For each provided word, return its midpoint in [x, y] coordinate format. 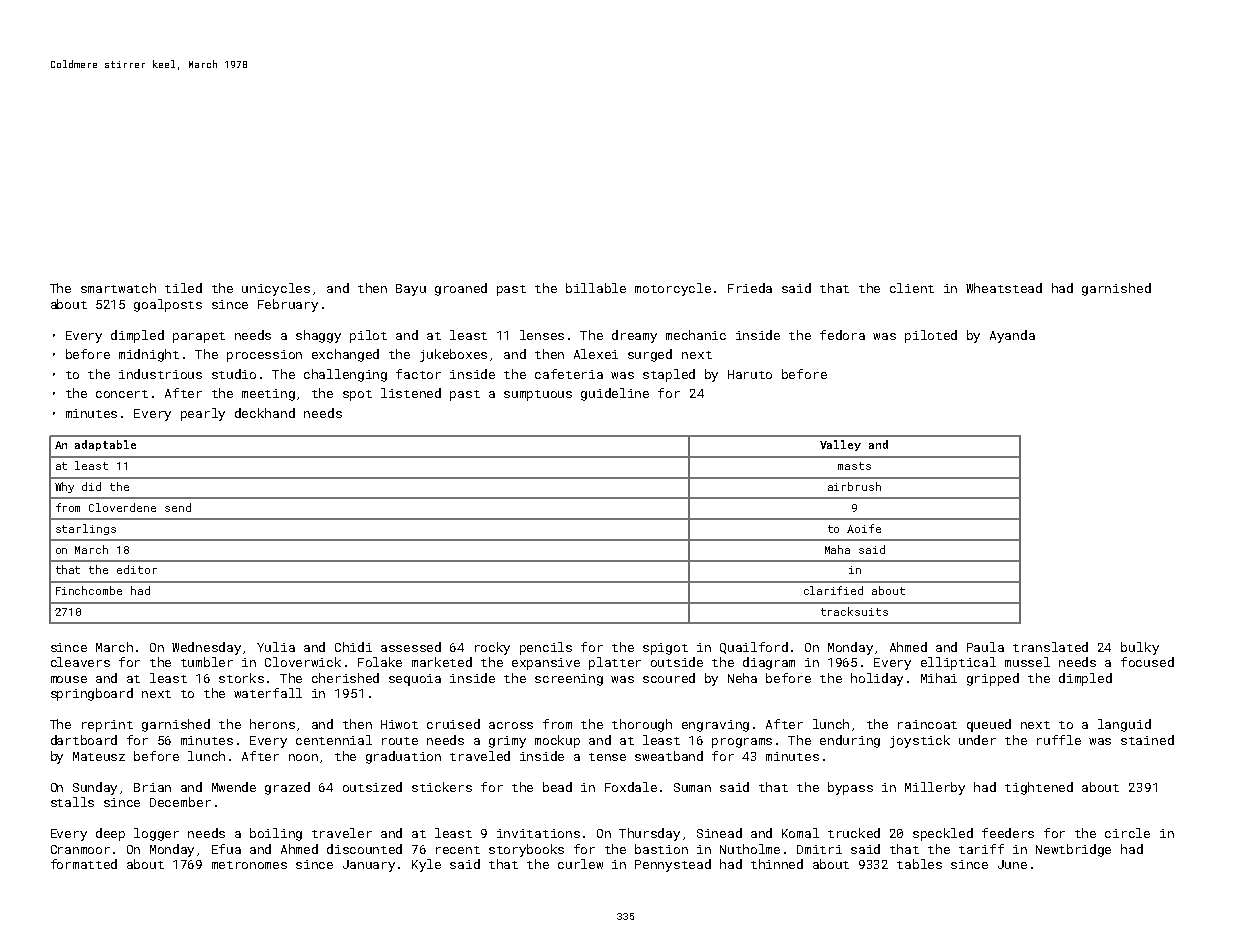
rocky [492, 648]
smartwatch [118, 288]
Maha [837, 549]
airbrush [854, 486]
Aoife [864, 528]
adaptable [105, 445]
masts [854, 466]
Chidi [353, 647]
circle [1127, 833]
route [400, 741]
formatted [84, 864]
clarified [833, 590]
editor [137, 569]
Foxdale [631, 787]
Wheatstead [1004, 288]
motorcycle [673, 289]
